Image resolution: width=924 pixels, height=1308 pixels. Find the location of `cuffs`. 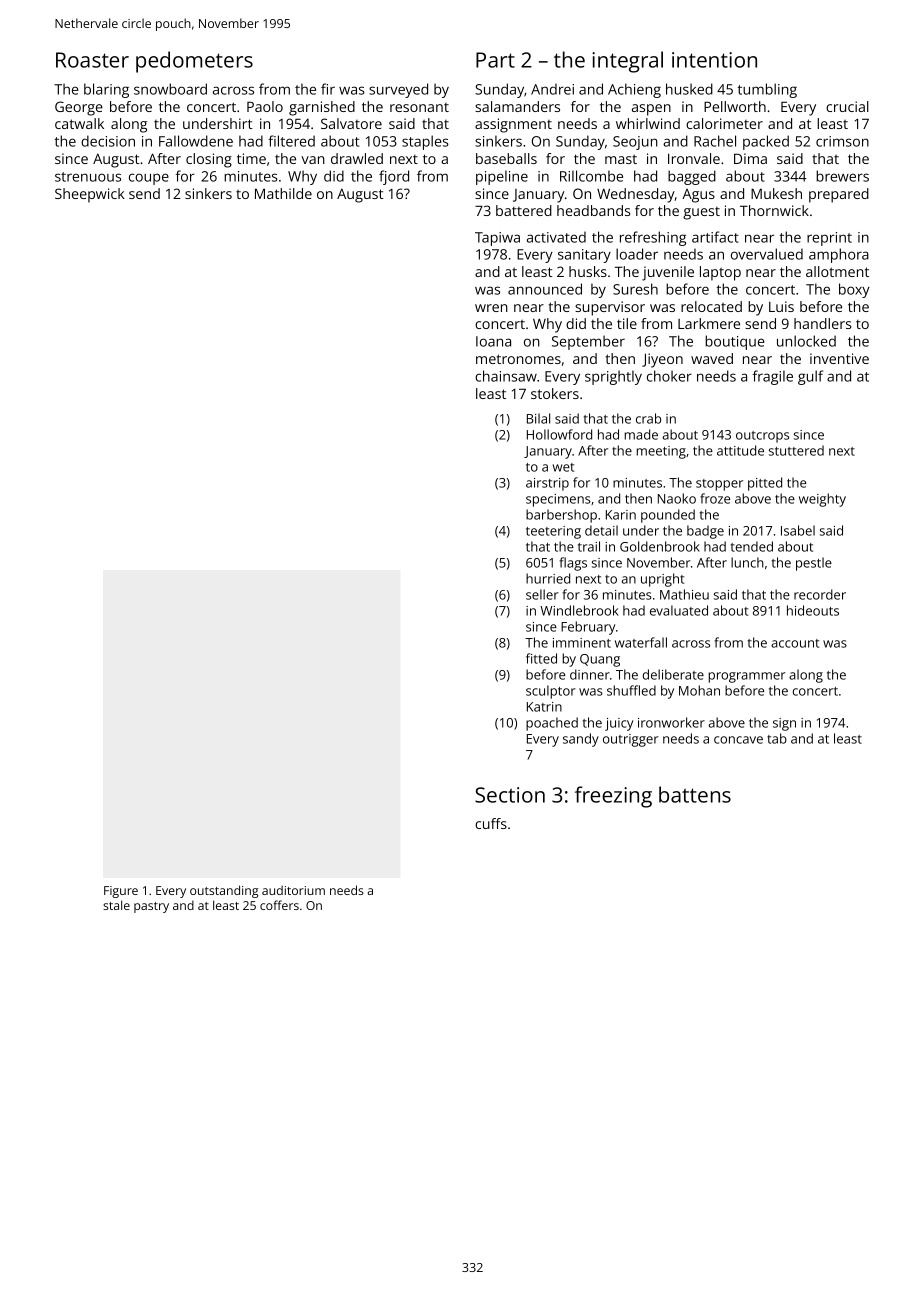

cuffs is located at coordinates (491, 823).
